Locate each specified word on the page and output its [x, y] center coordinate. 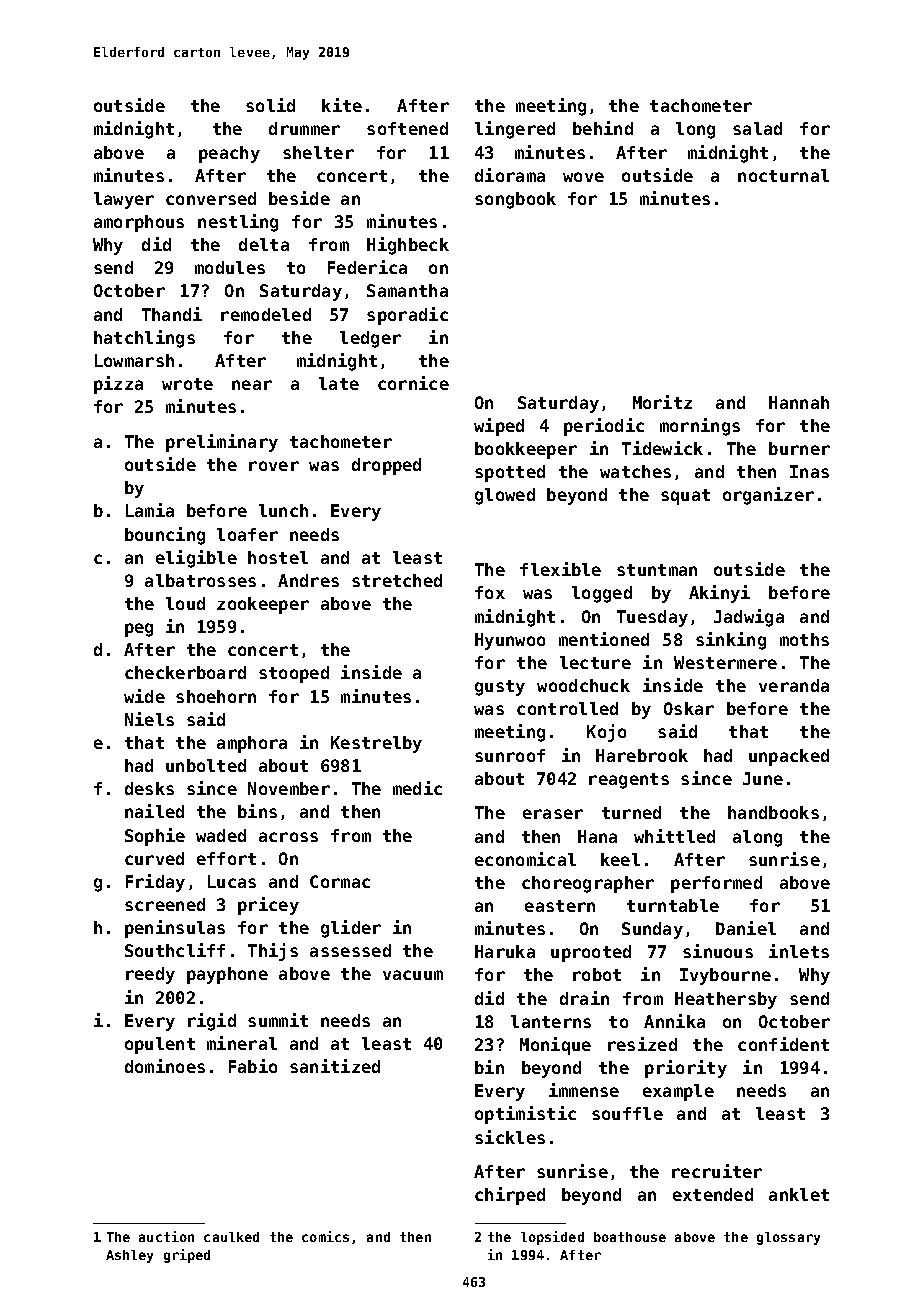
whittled [674, 836]
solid [270, 105]
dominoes [165, 1066]
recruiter [717, 1171]
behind [603, 128]
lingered [515, 130]
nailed [154, 811]
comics [325, 1236]
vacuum [413, 975]
